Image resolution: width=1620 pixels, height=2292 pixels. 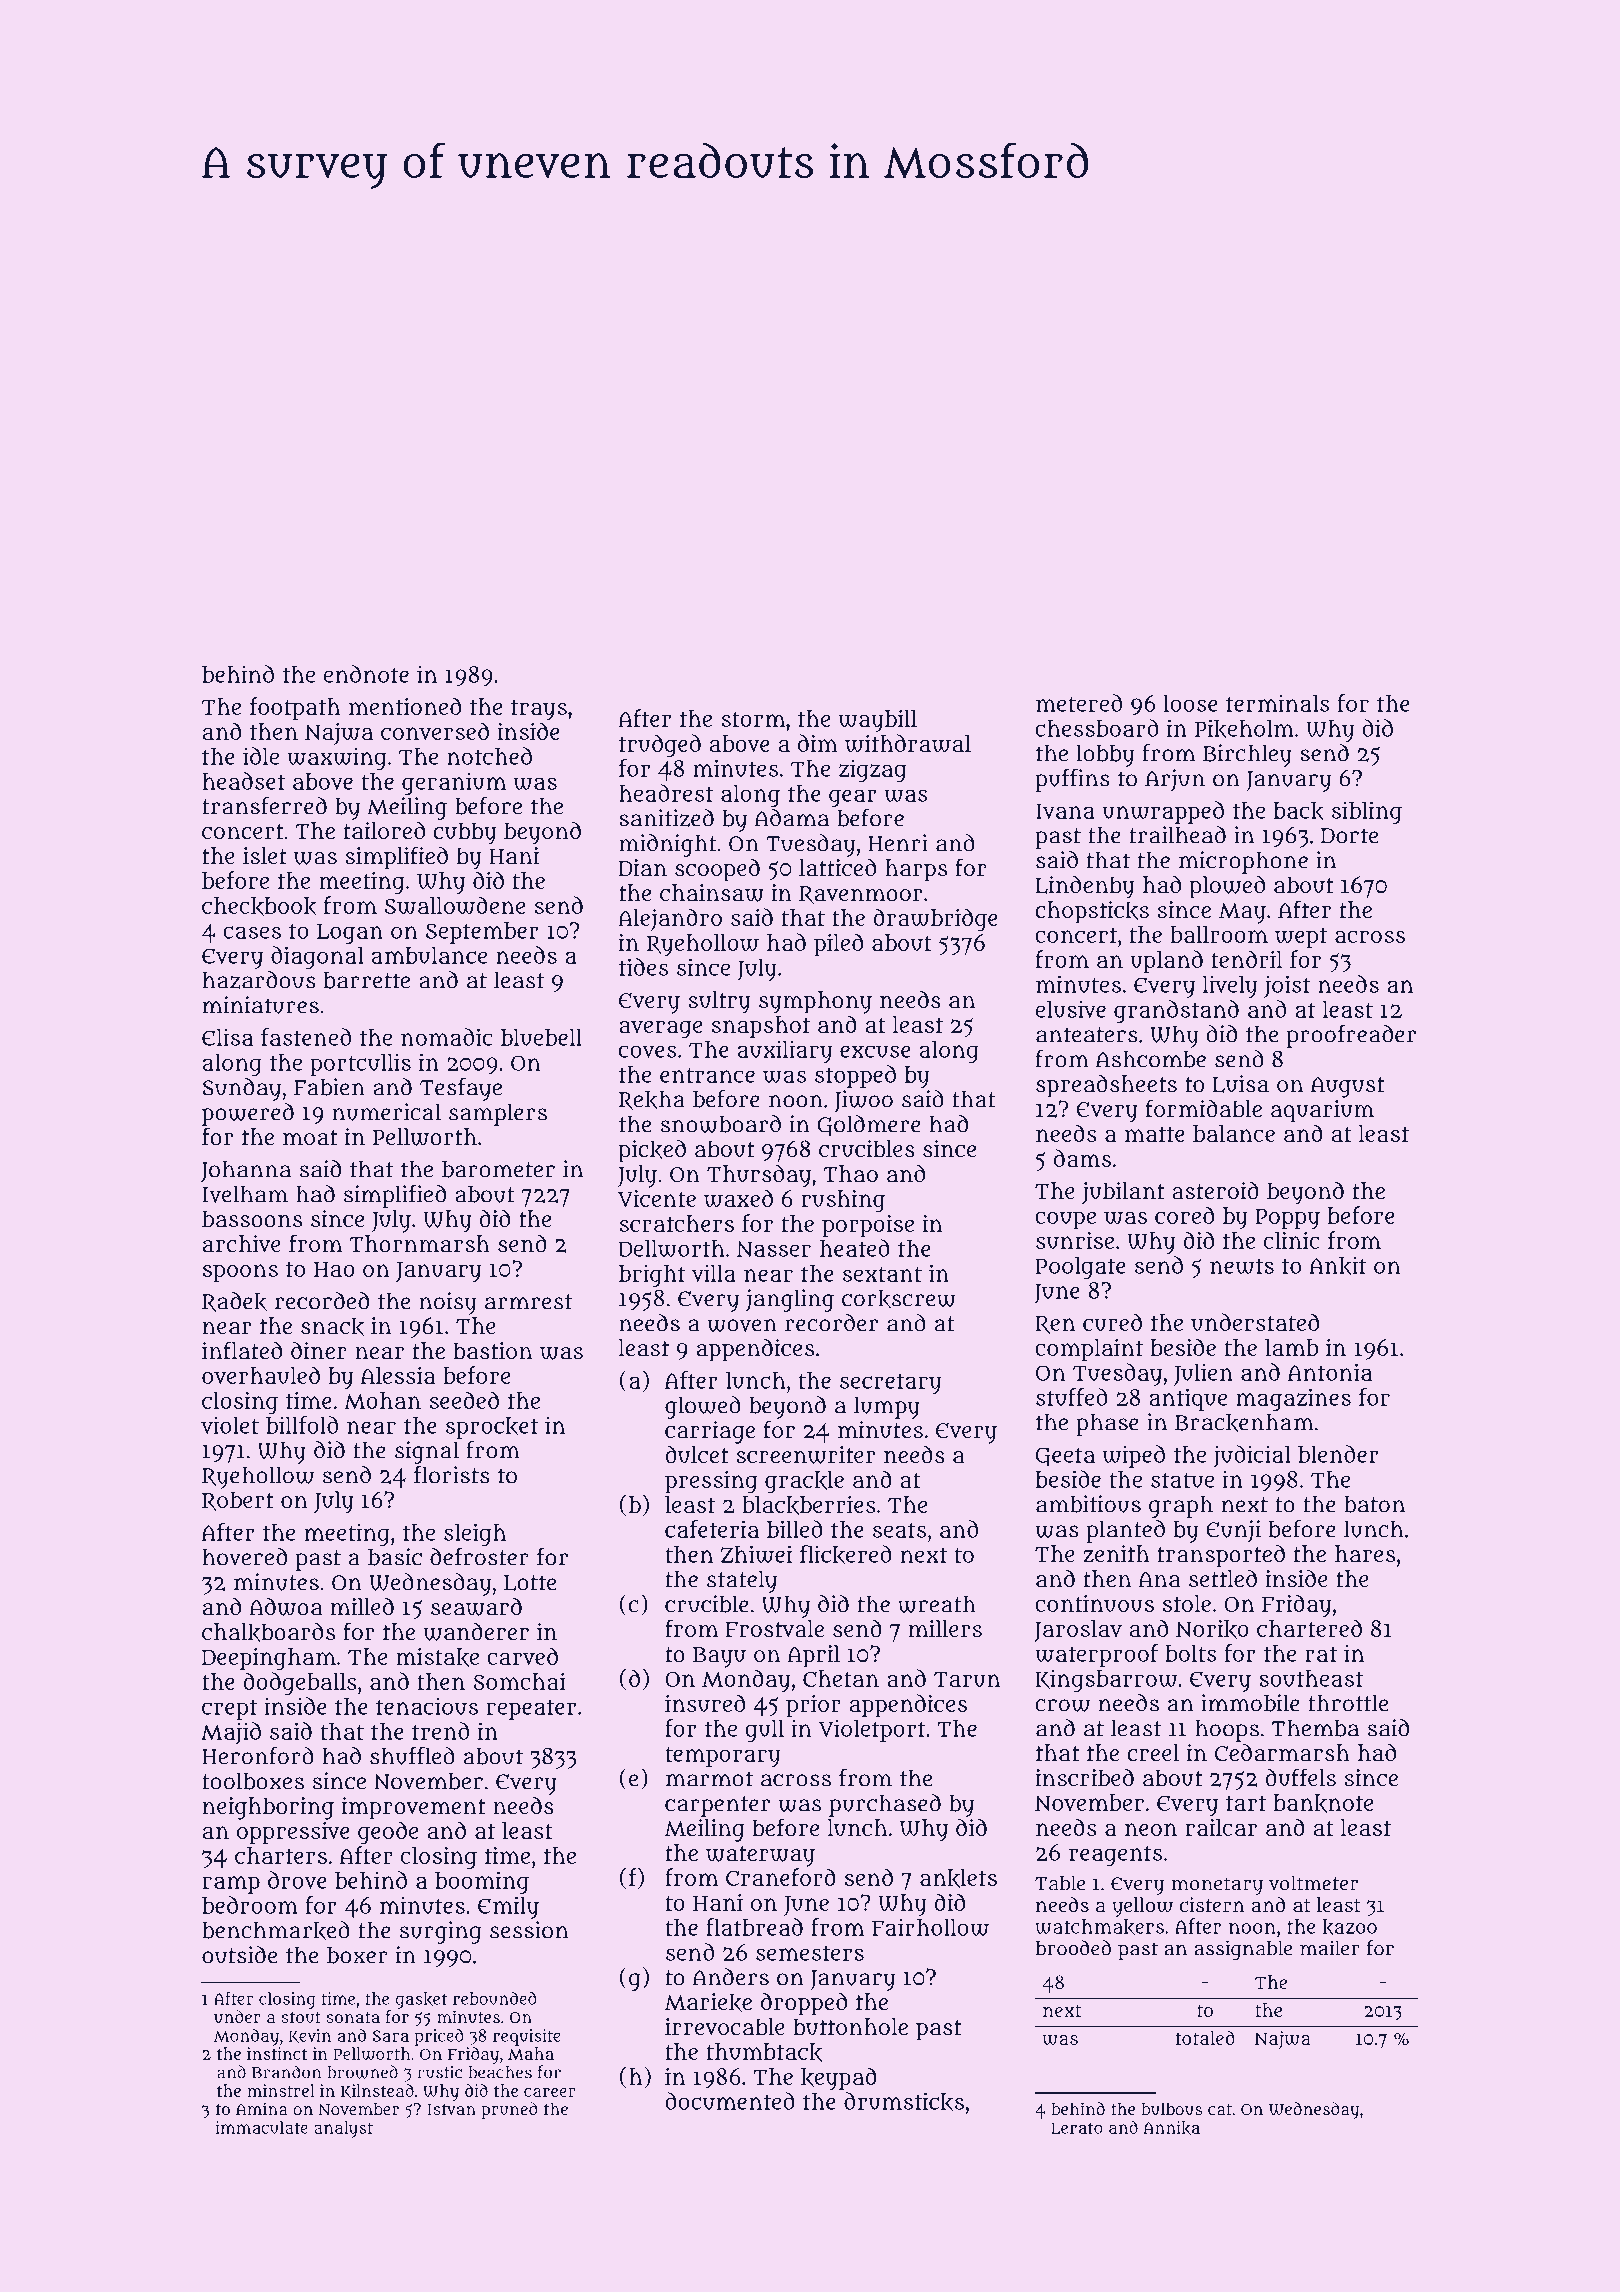 I want to click on terminals, so click(x=1278, y=703).
